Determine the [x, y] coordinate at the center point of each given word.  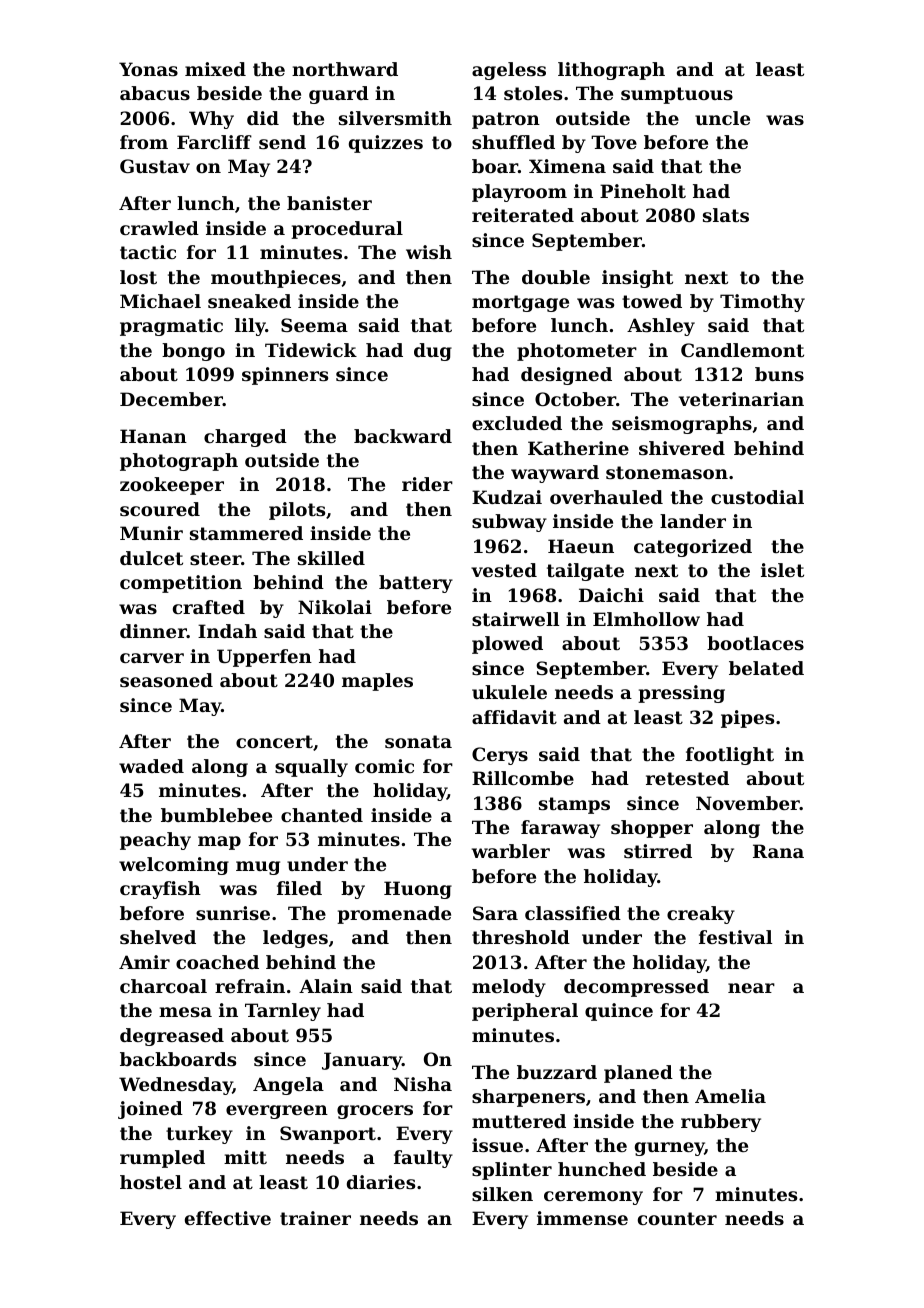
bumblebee [216, 815]
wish [429, 252]
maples [377, 682]
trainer [315, 1218]
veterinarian [741, 399]
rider [427, 484]
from [144, 142]
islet [782, 570]
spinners [285, 376]
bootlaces [755, 643]
